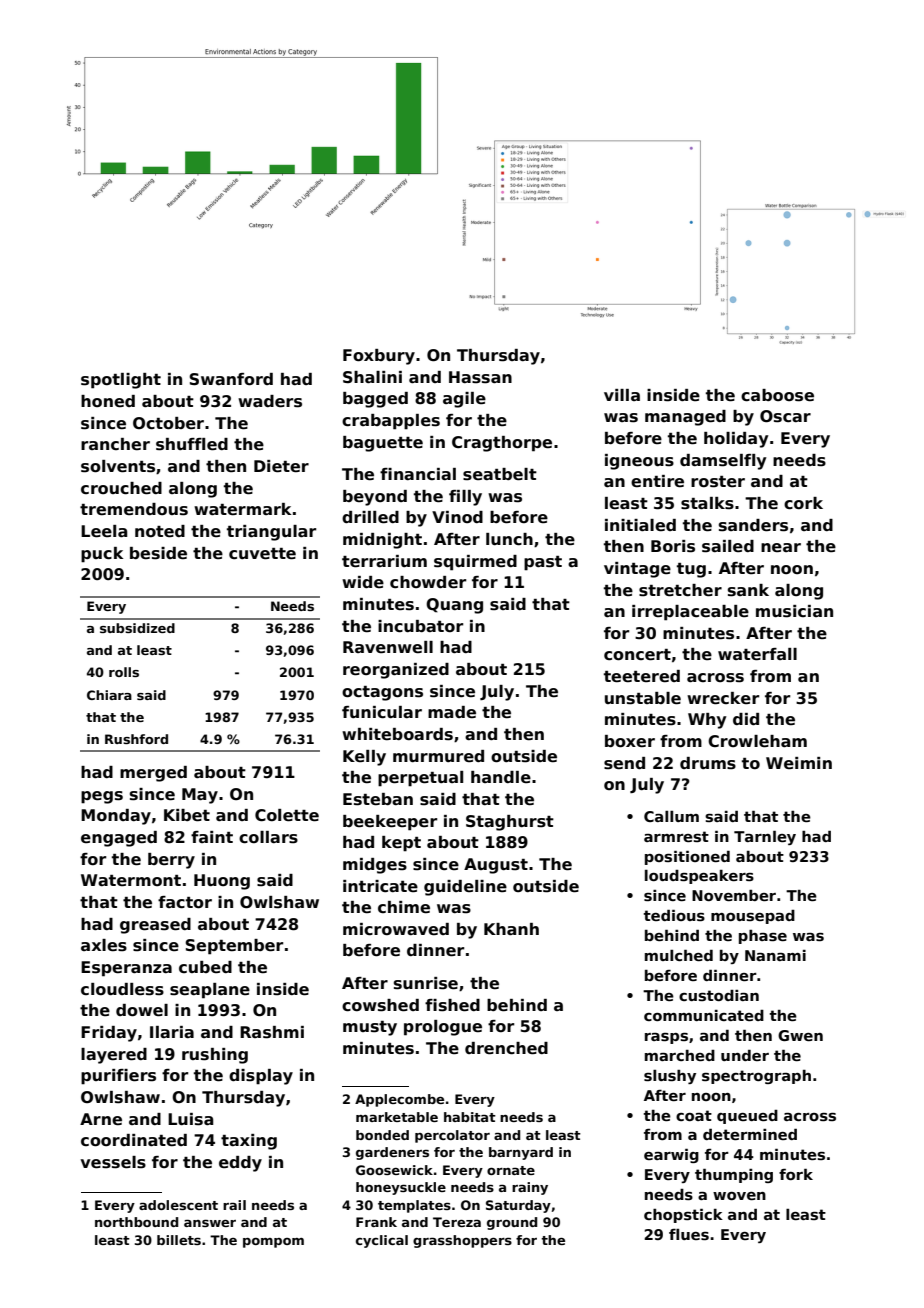 Image resolution: width=924 pixels, height=1308 pixels. I want to click on merged, so click(153, 774).
